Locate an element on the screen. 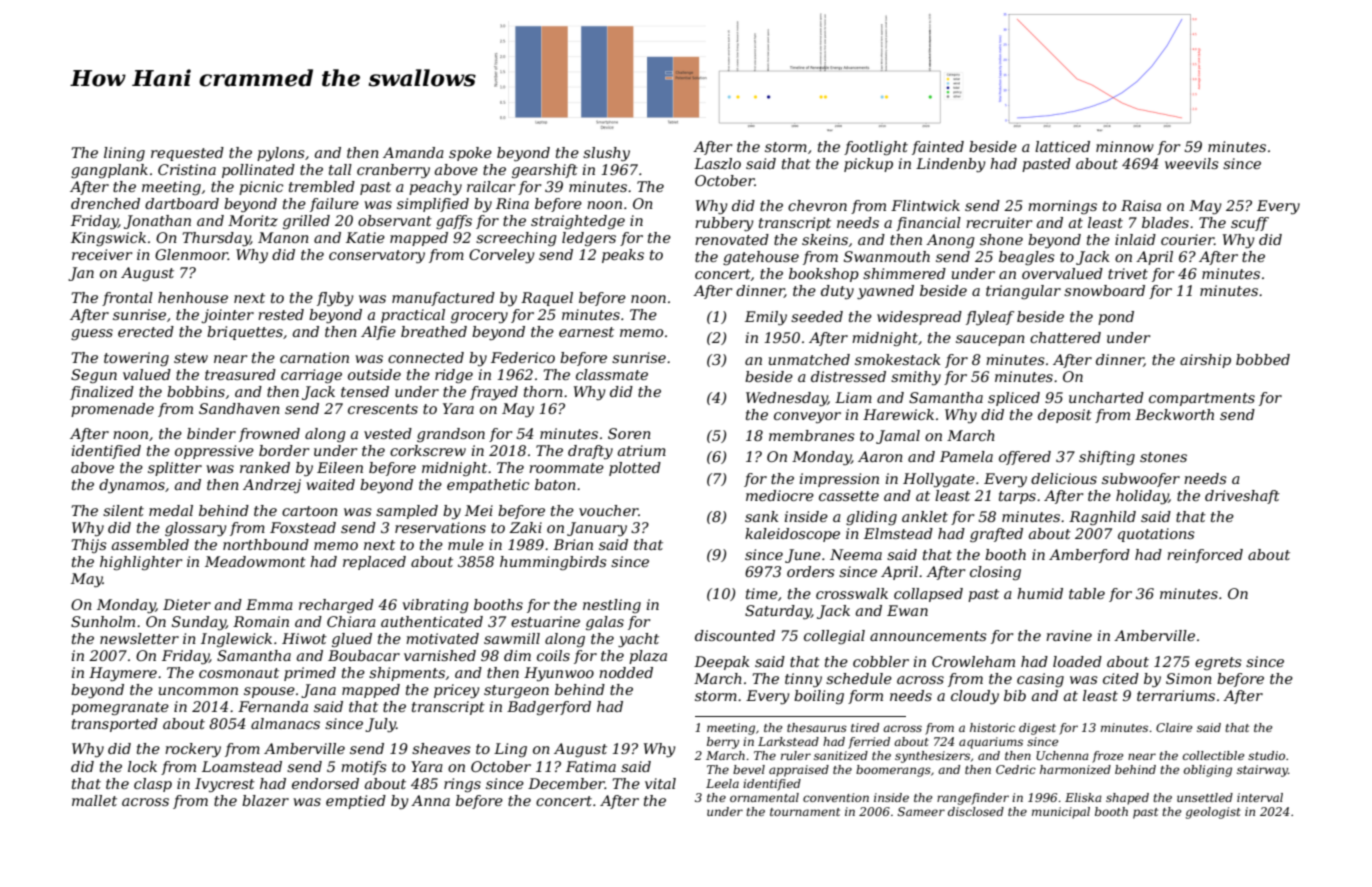  almanacs is located at coordinates (285, 723).
